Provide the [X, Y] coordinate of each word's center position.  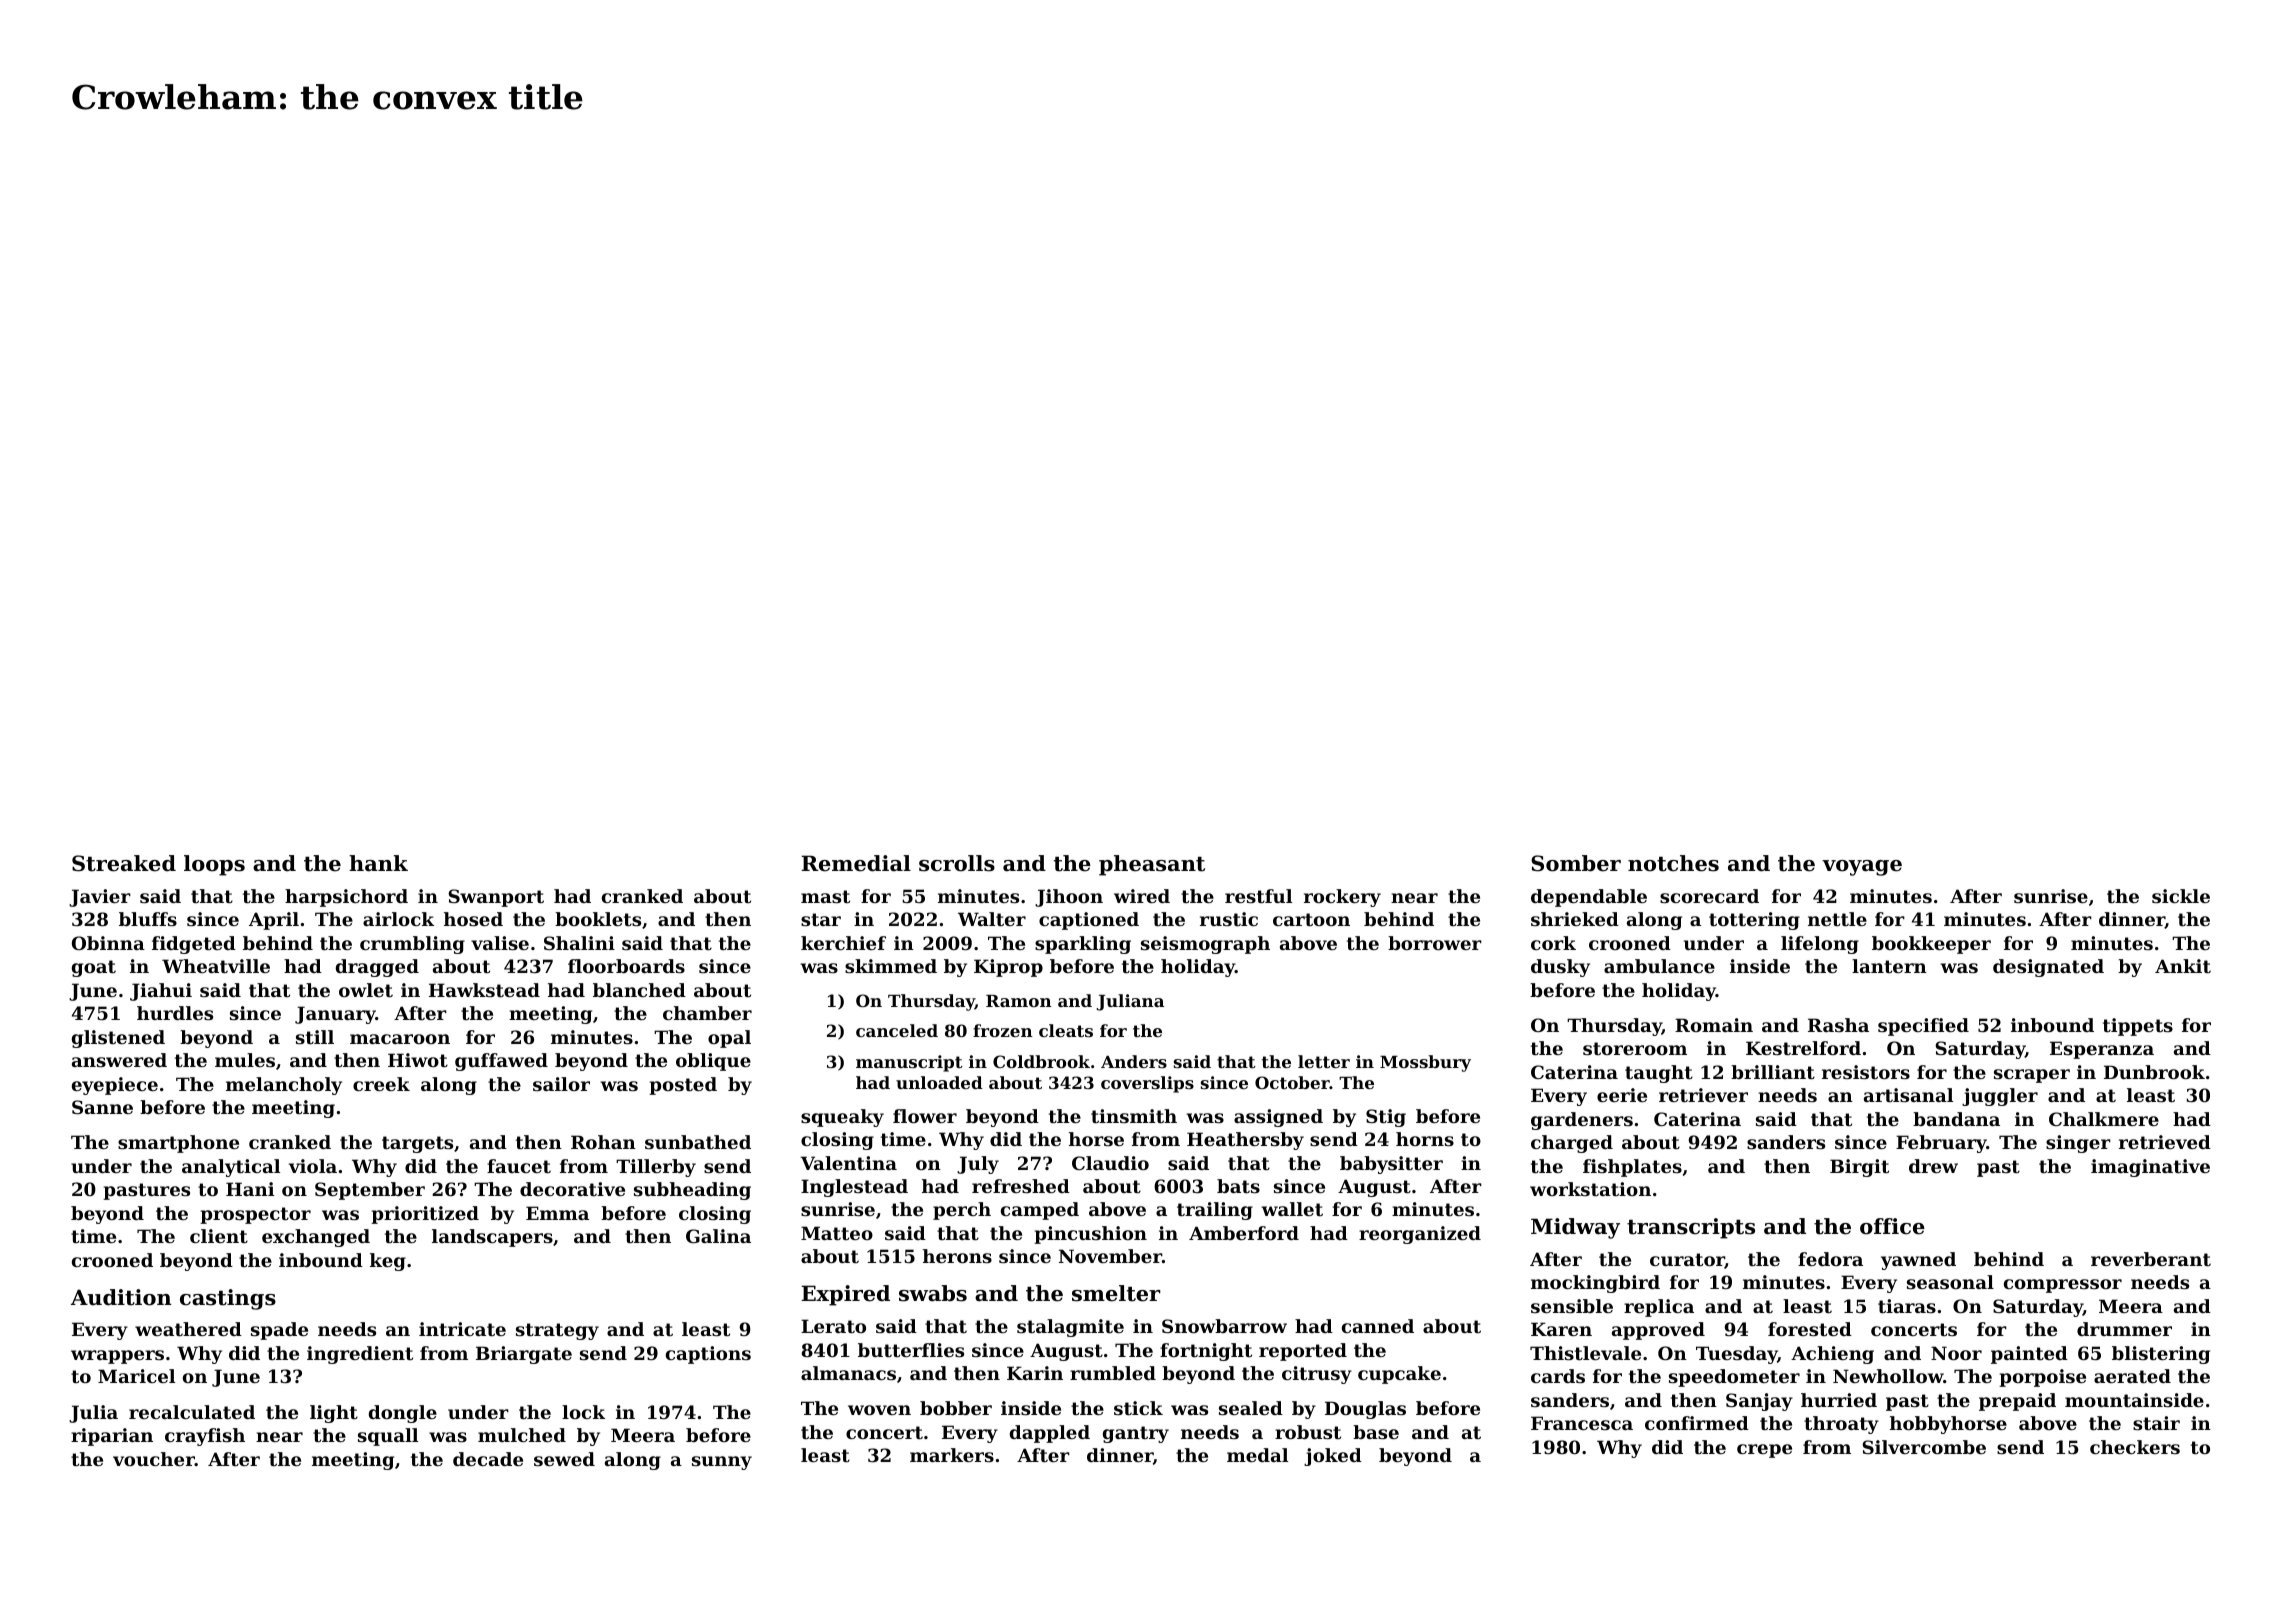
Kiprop [1008, 968]
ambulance [1659, 966]
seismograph [1205, 945]
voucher [154, 1459]
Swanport [496, 898]
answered [119, 1060]
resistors [1866, 1072]
